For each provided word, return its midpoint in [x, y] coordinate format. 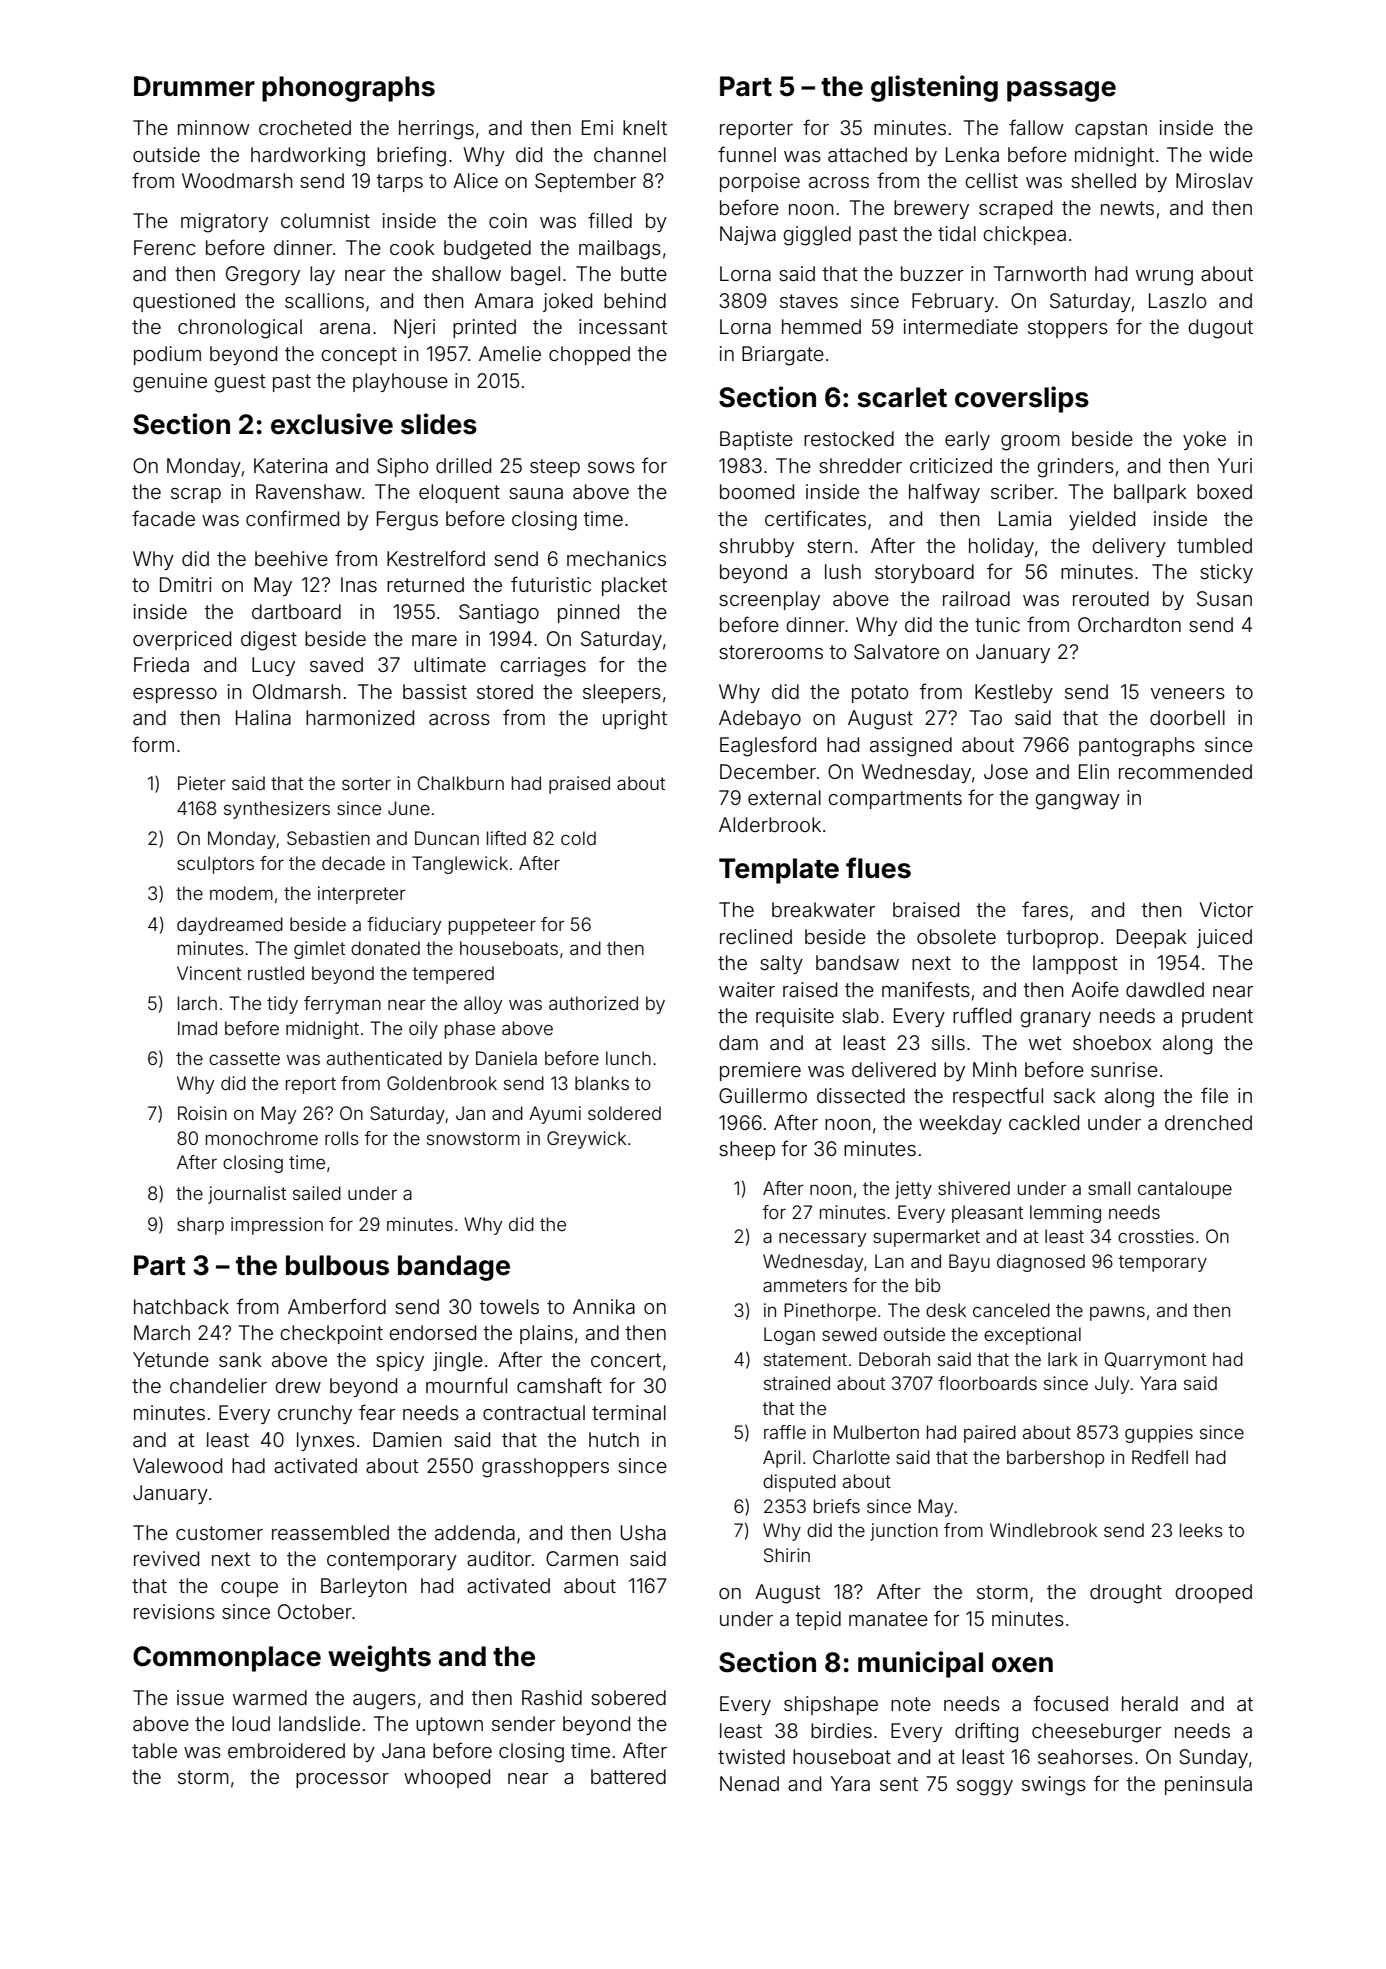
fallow [1036, 127]
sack [1075, 1095]
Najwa [748, 235]
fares [1045, 909]
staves [809, 301]
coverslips [1022, 399]
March [162, 1332]
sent [899, 1784]
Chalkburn [461, 783]
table [154, 1750]
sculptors [215, 865]
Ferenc [165, 247]
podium [167, 355]
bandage [454, 1268]
